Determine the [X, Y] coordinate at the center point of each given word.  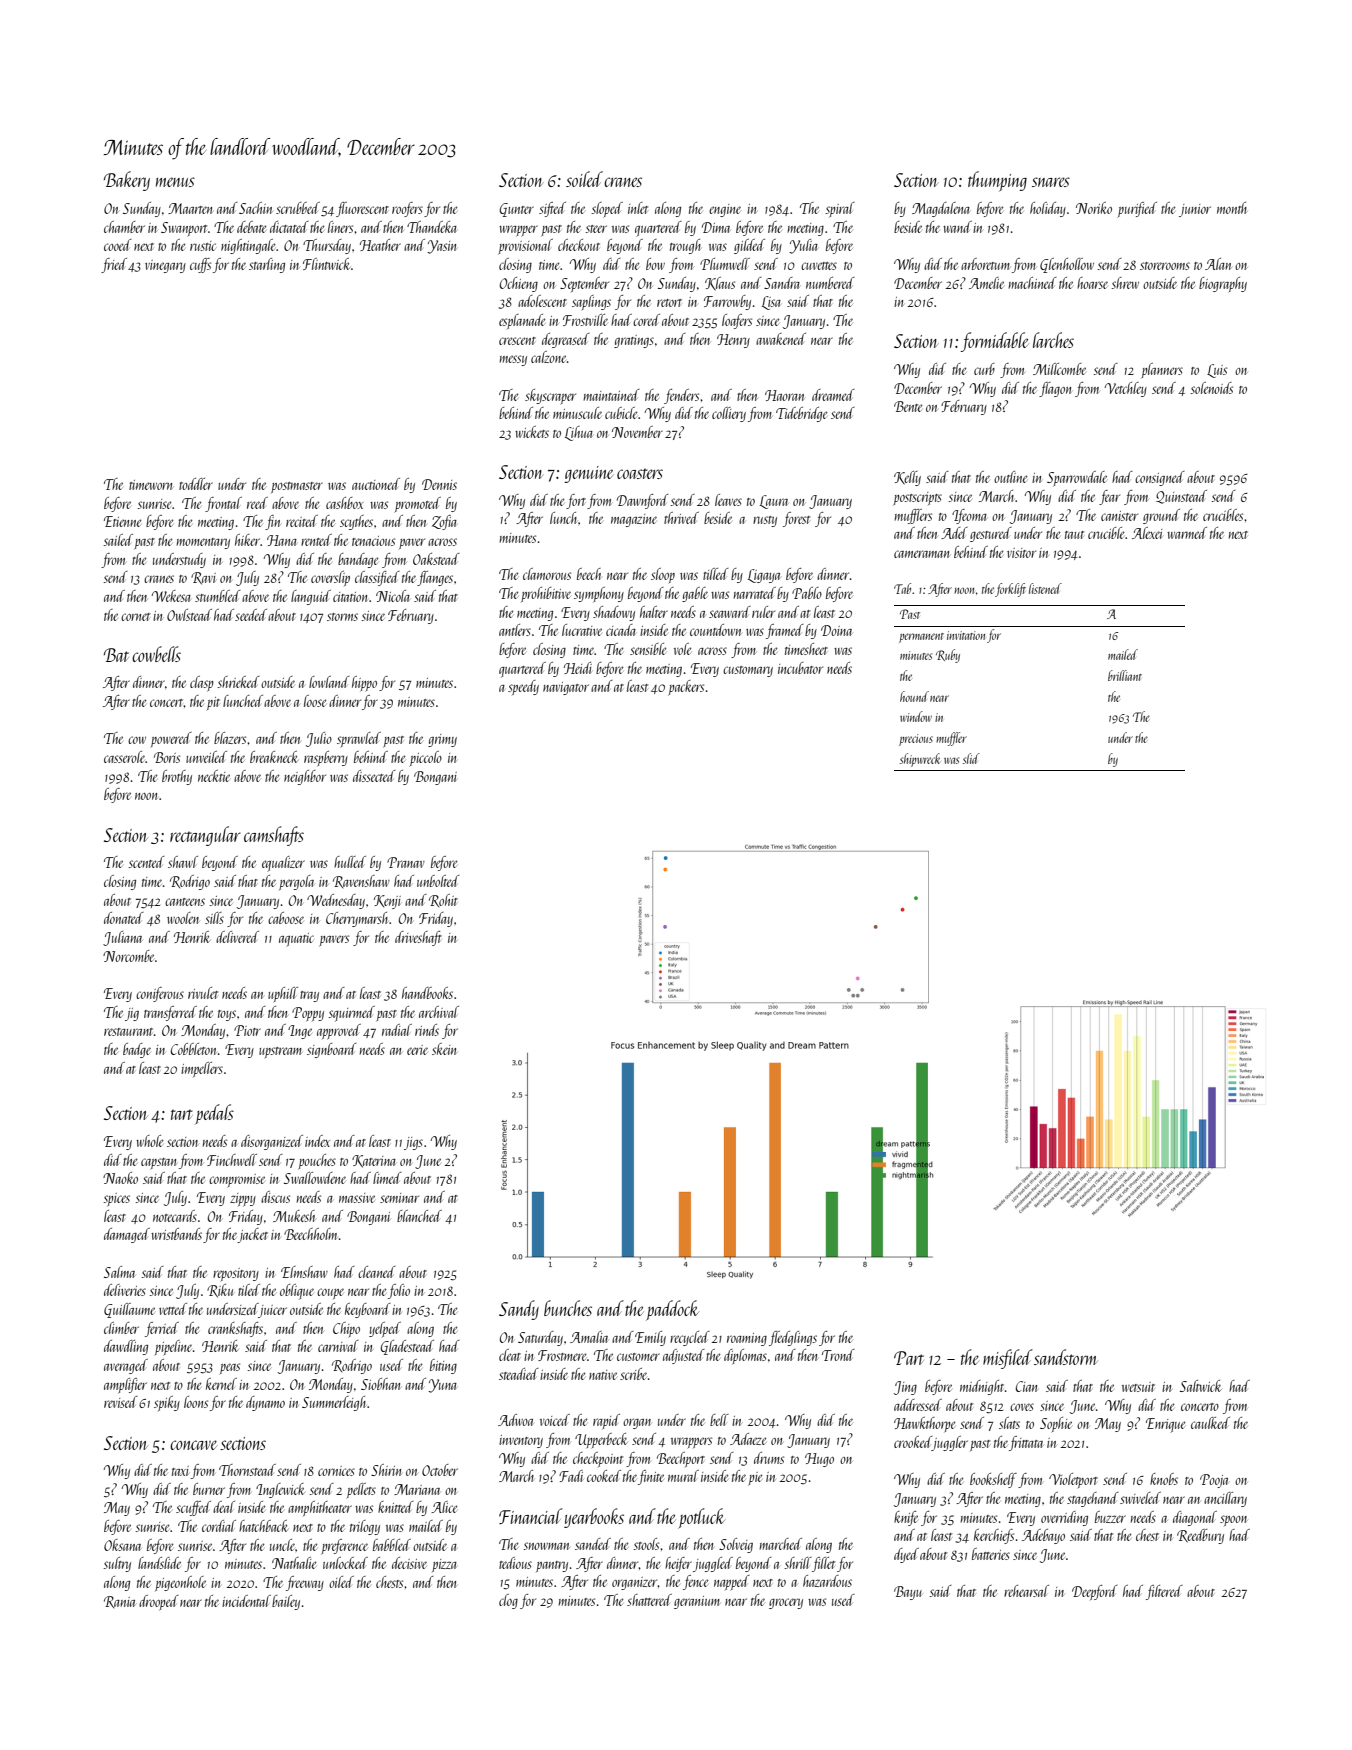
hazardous [827, 1581]
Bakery [127, 181]
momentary [203, 543]
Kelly [907, 478]
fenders [681, 396]
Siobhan [381, 1384]
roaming [747, 1339]
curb [984, 369]
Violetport [1073, 1480]
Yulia [803, 246]
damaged [127, 1235]
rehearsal [1026, 1591]
